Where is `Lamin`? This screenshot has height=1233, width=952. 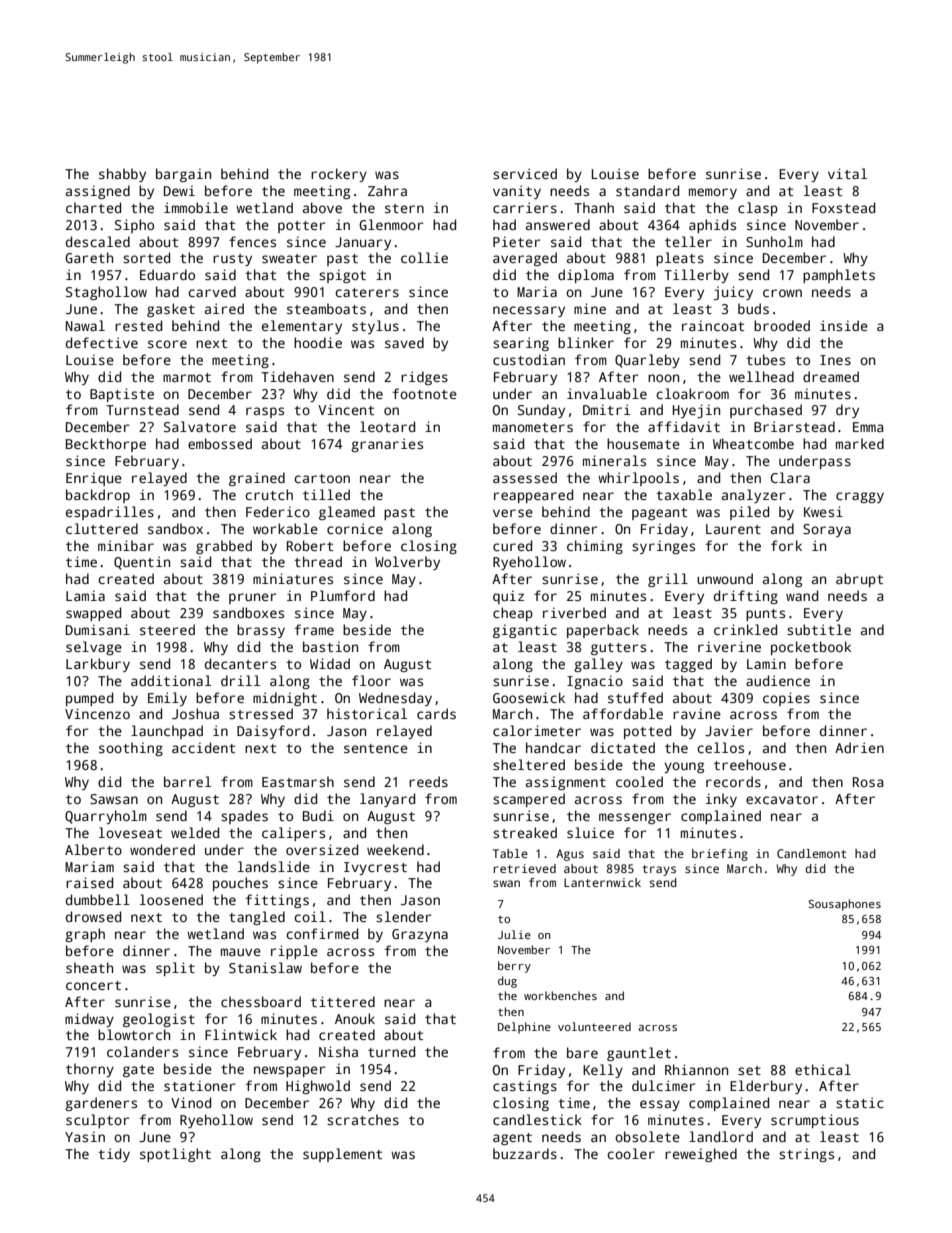 Lamin is located at coordinates (766, 663).
